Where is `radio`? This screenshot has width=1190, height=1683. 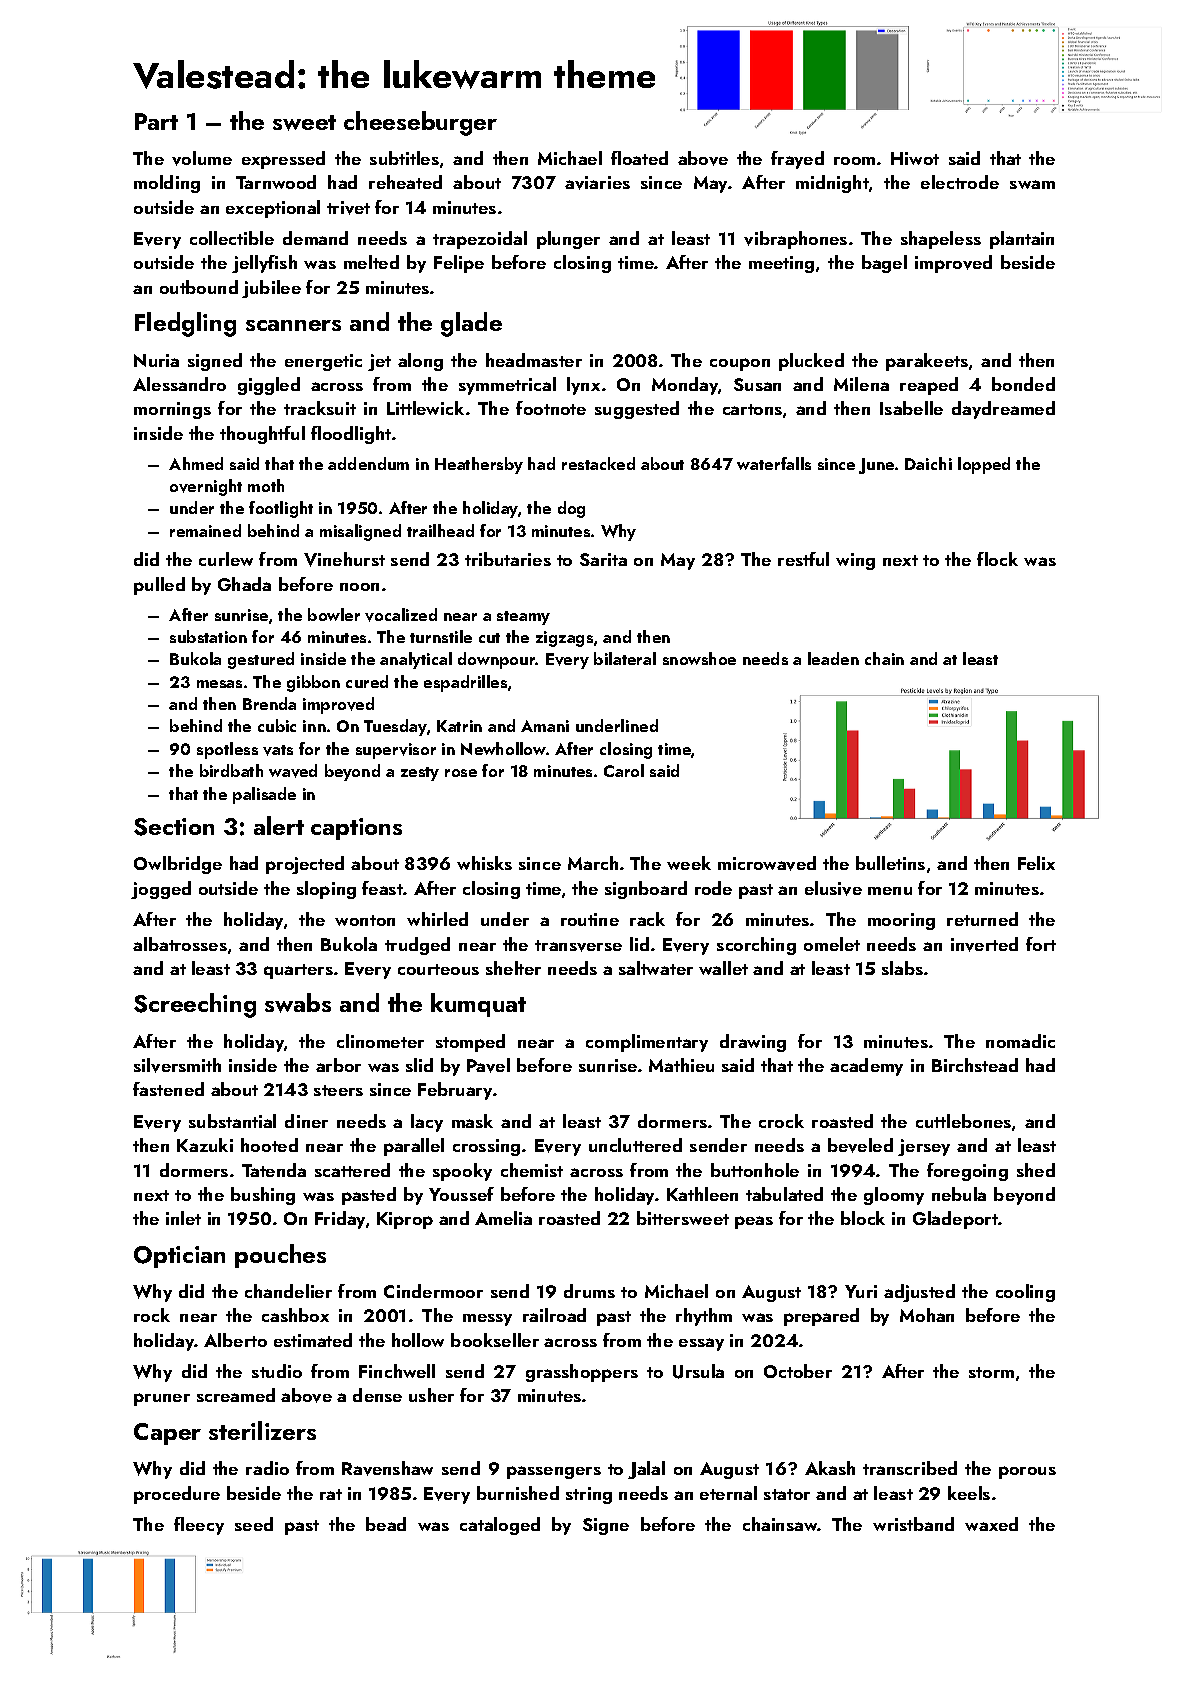
radio is located at coordinates (267, 1468).
